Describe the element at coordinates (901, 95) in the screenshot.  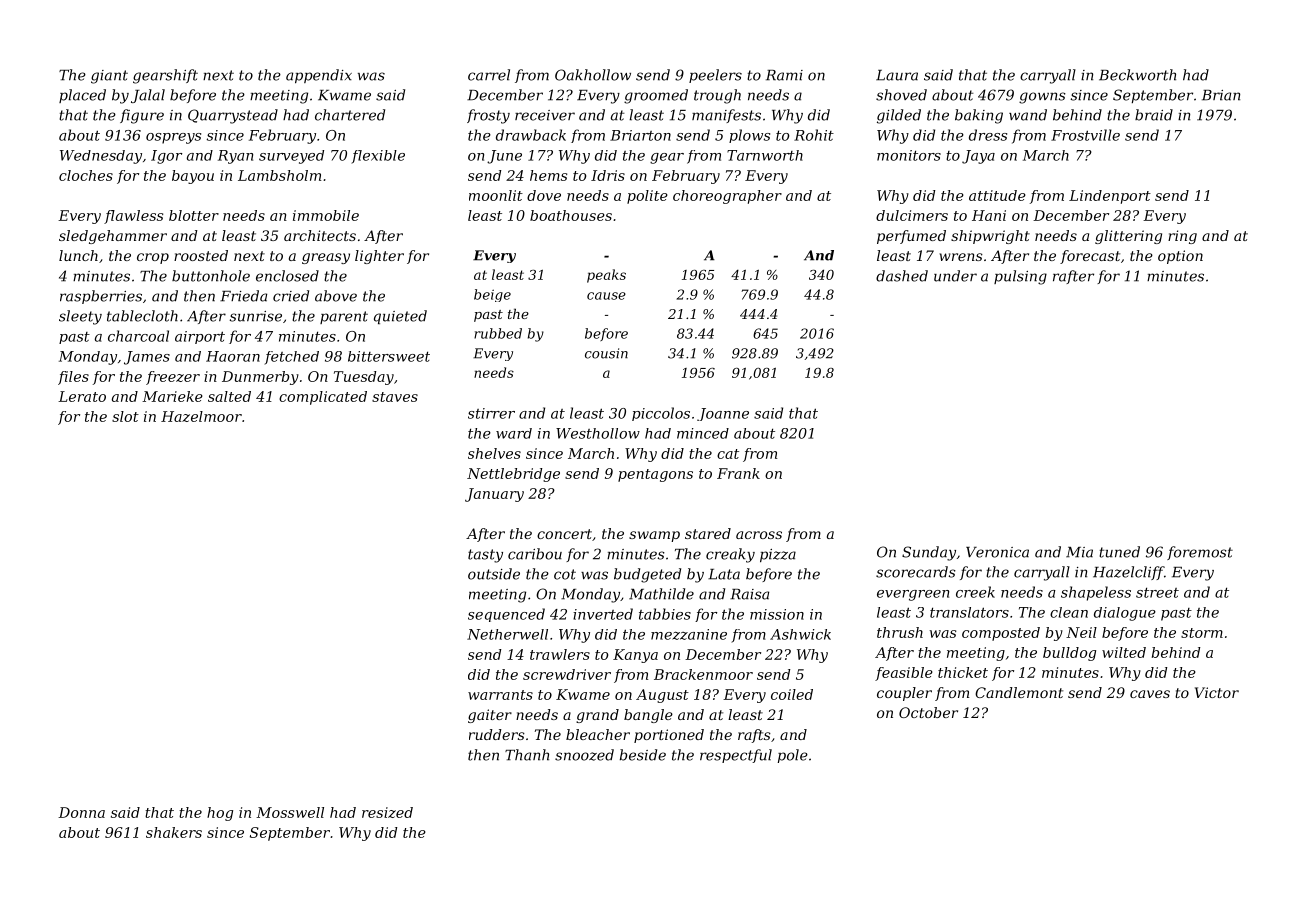
I see `shoved` at that location.
